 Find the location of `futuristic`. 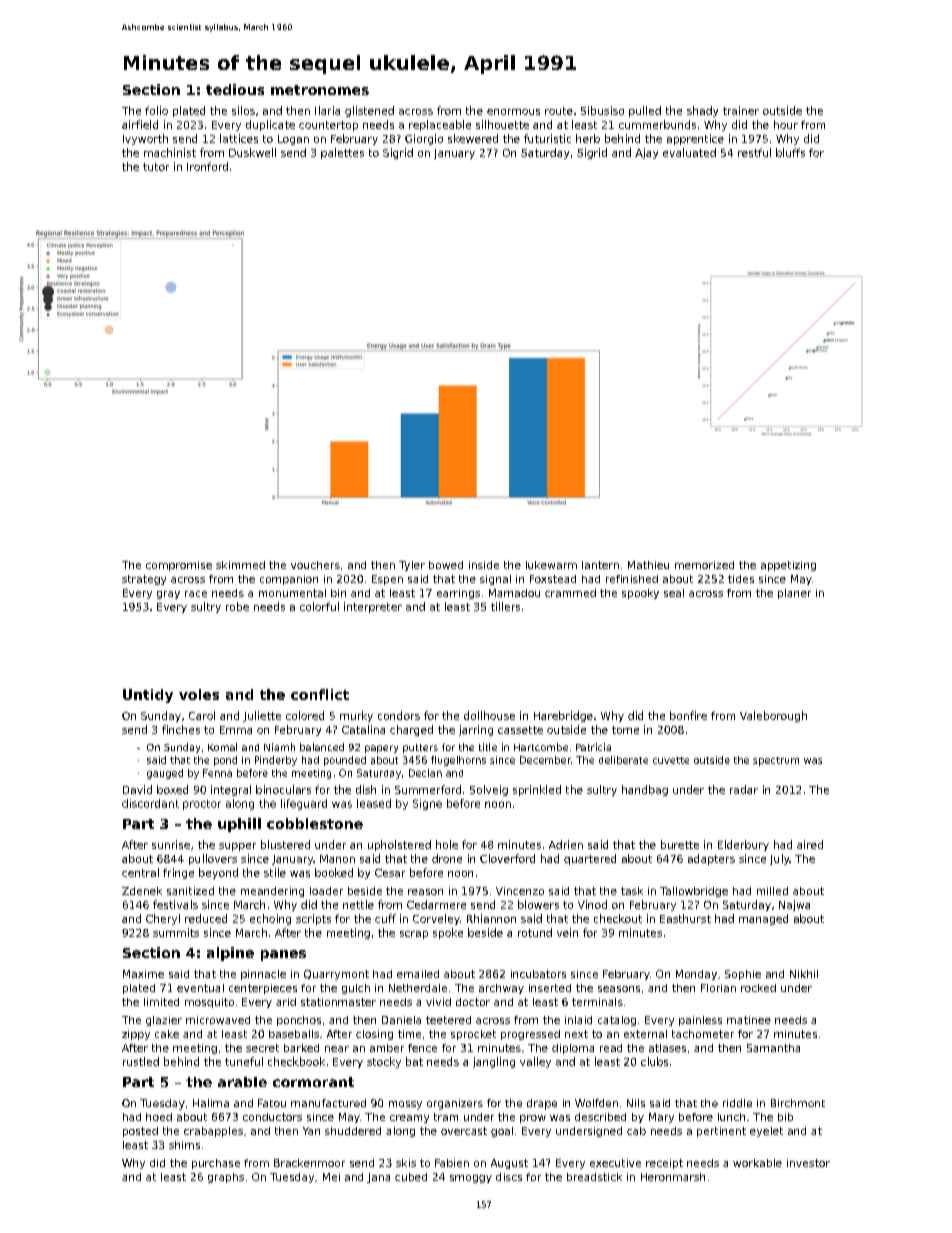

futuristic is located at coordinates (547, 138).
